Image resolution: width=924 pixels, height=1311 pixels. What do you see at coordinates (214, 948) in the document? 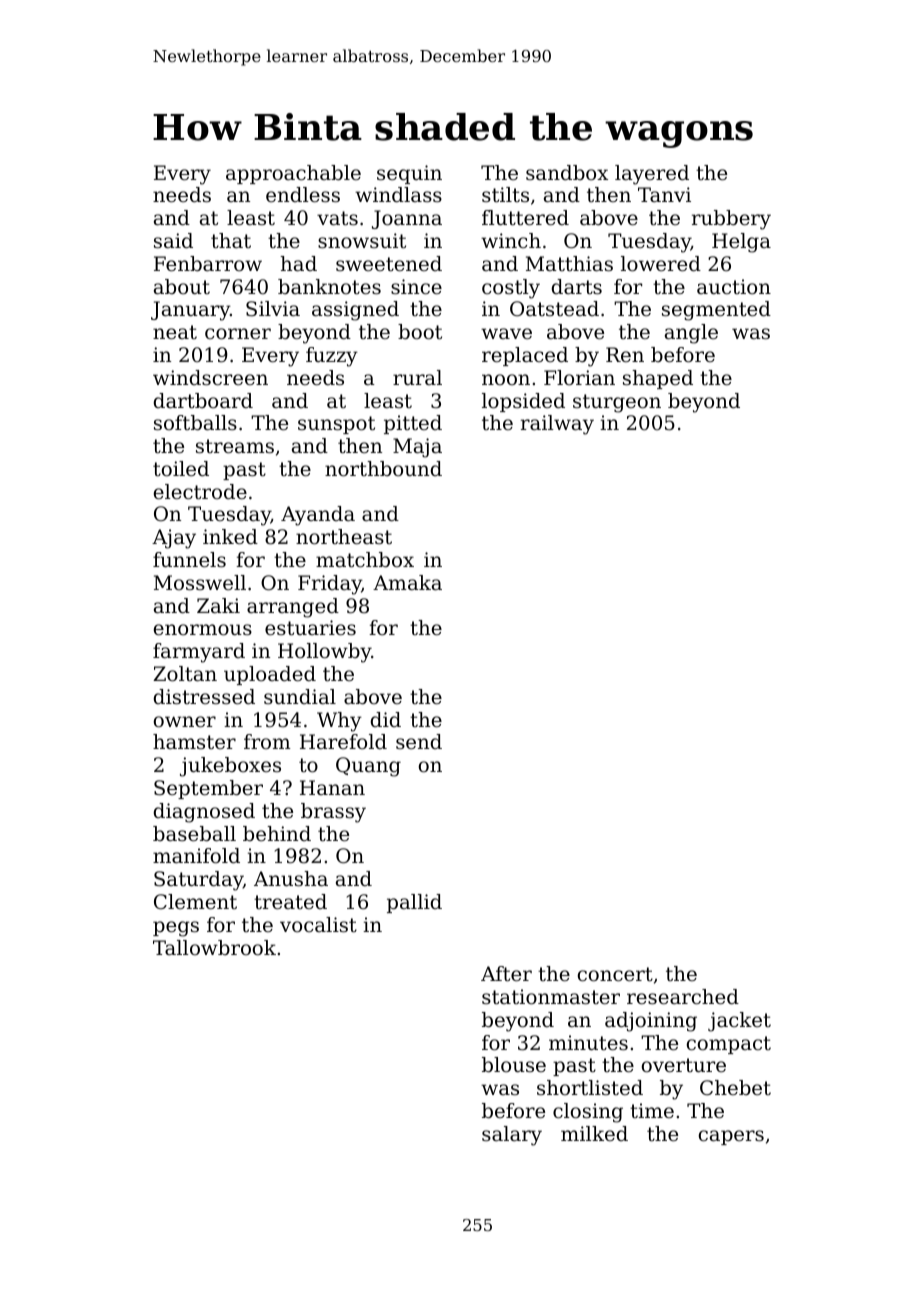
I see `Tallowbrook` at bounding box center [214, 948].
